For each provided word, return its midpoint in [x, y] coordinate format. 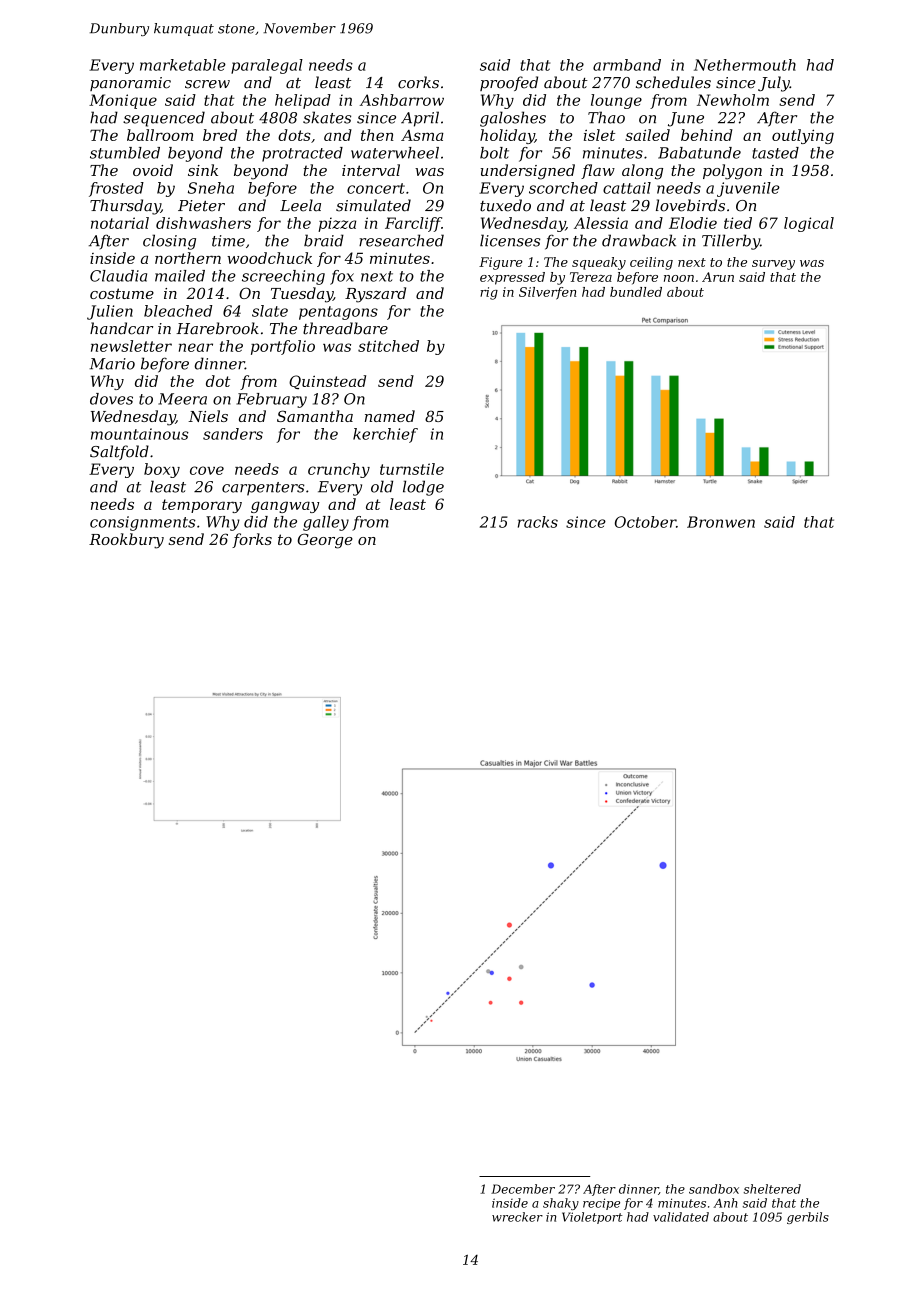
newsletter [131, 346]
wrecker [517, 1217]
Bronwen [721, 522]
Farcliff [413, 224]
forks [252, 540]
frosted [116, 189]
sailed [647, 135]
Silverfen [547, 293]
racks [538, 522]
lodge [423, 488]
